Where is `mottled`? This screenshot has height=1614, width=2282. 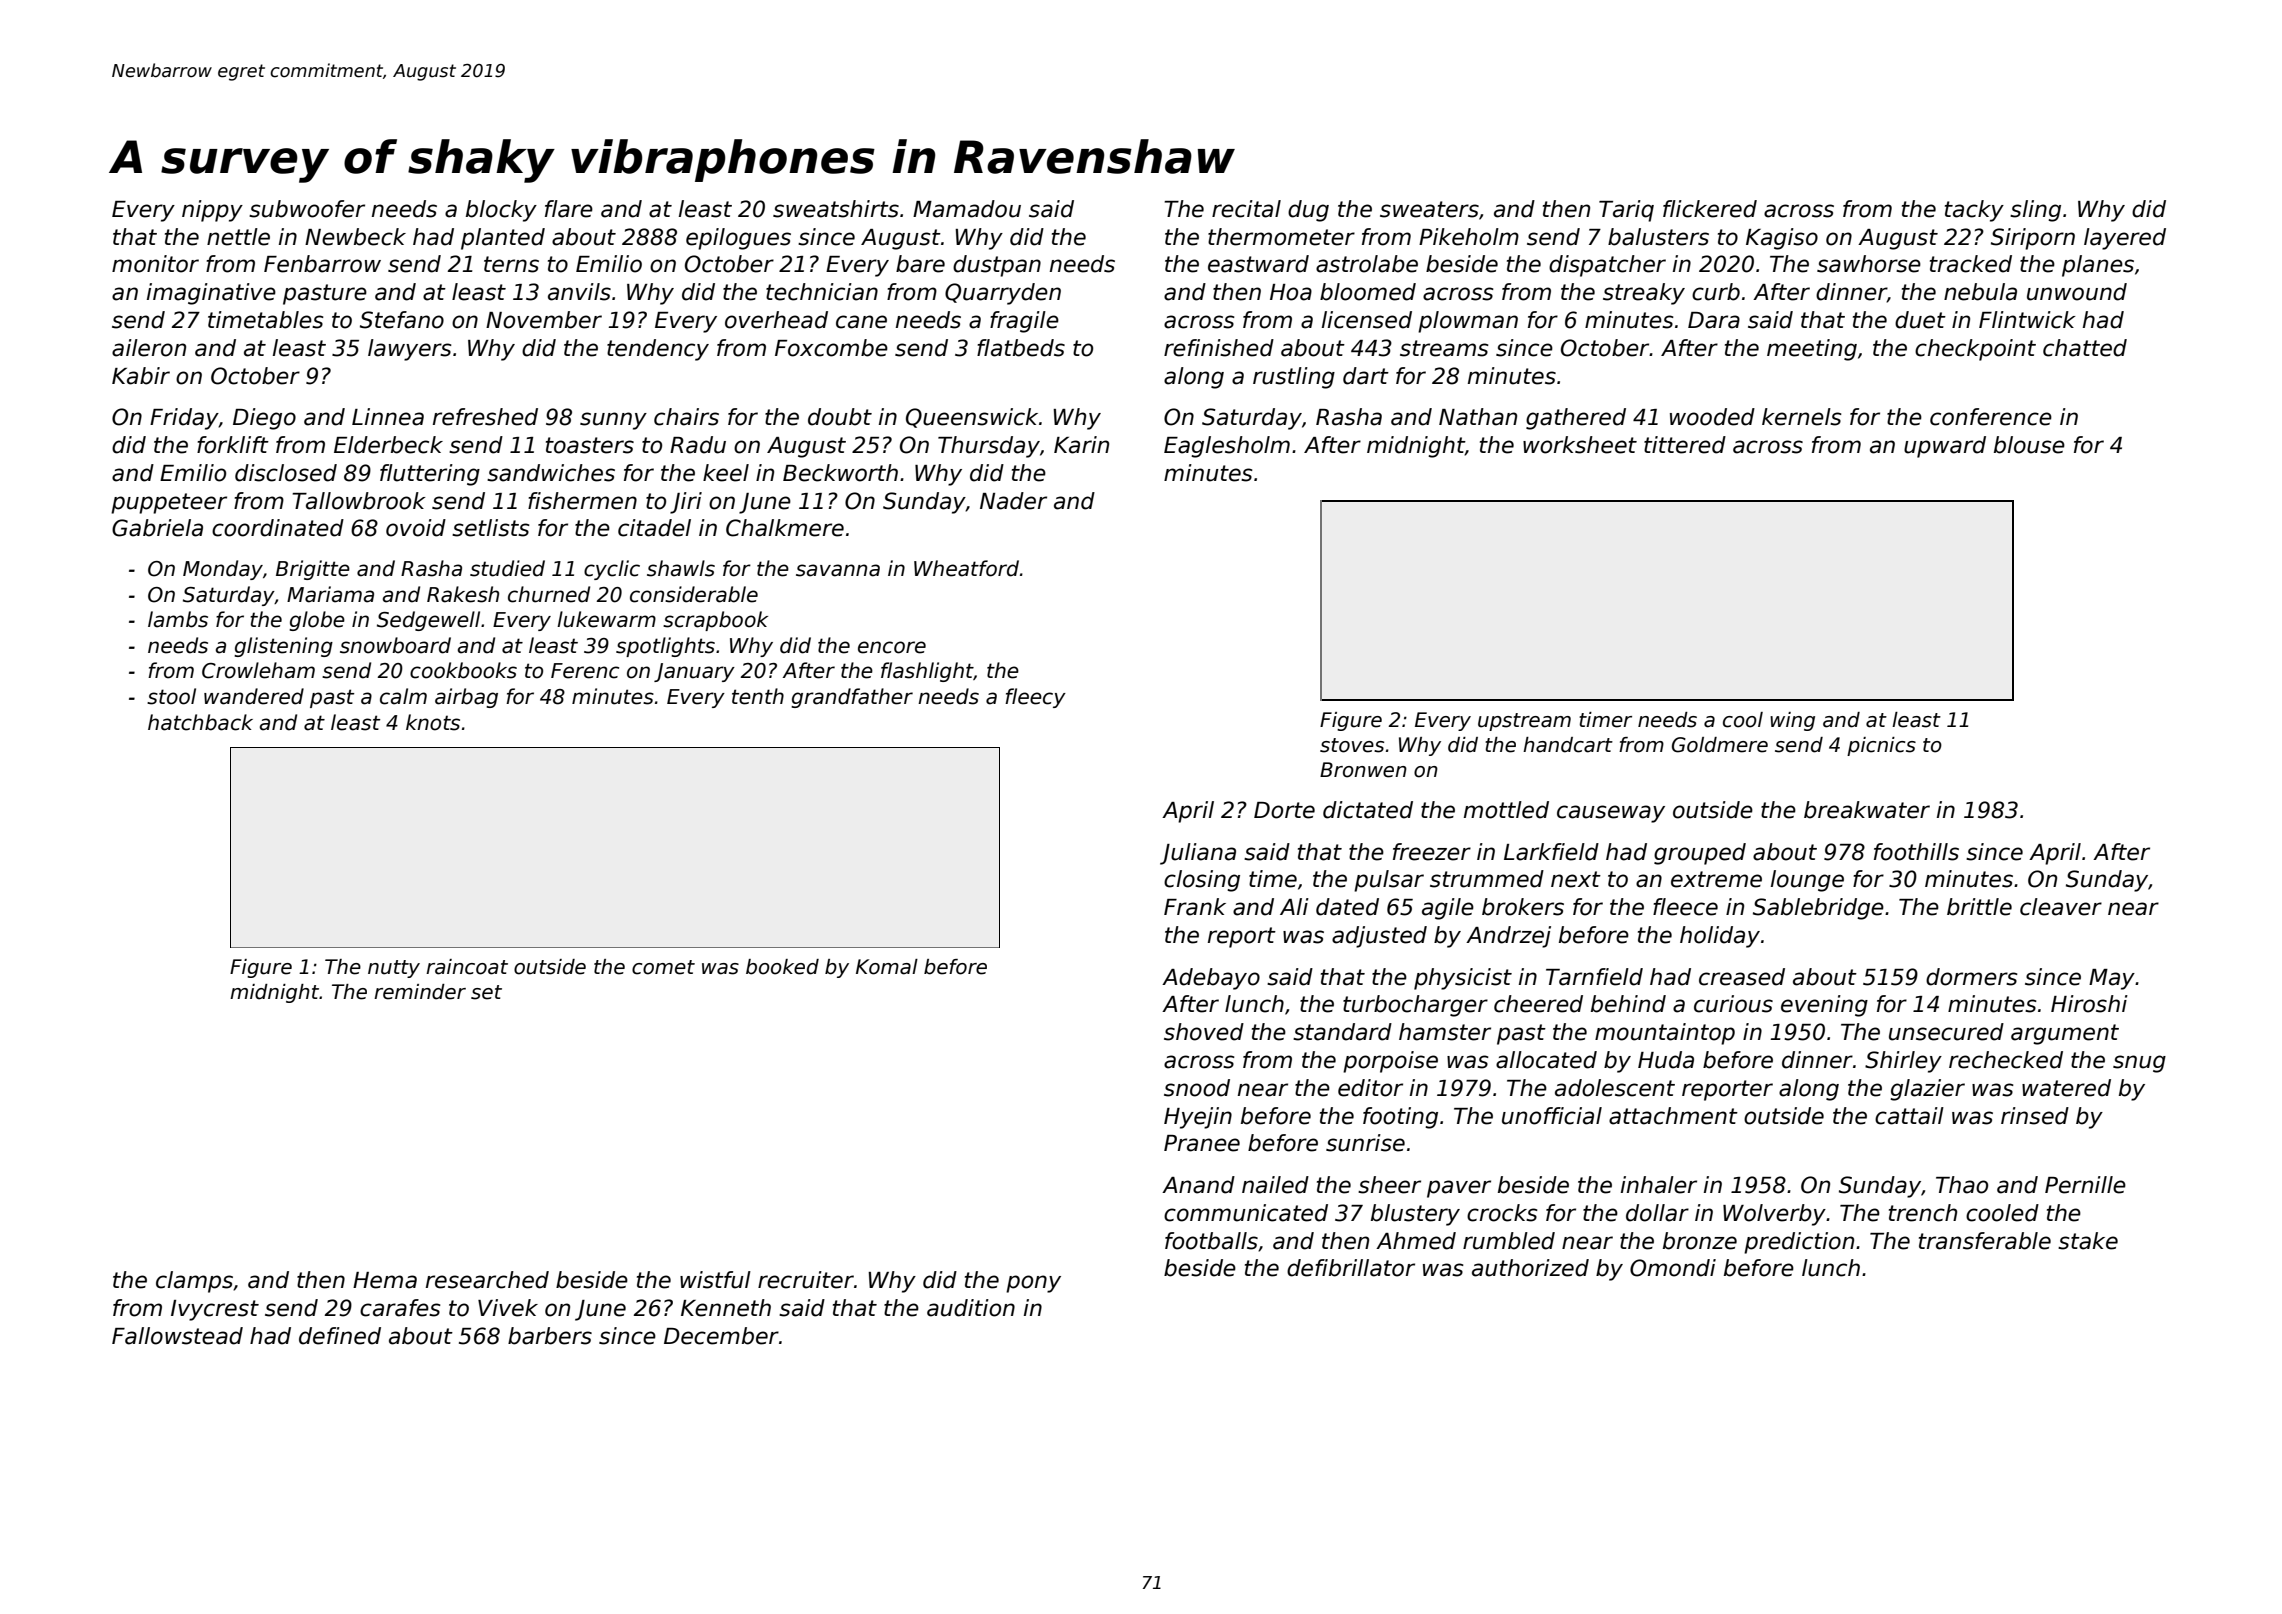 mottled is located at coordinates (1506, 810).
